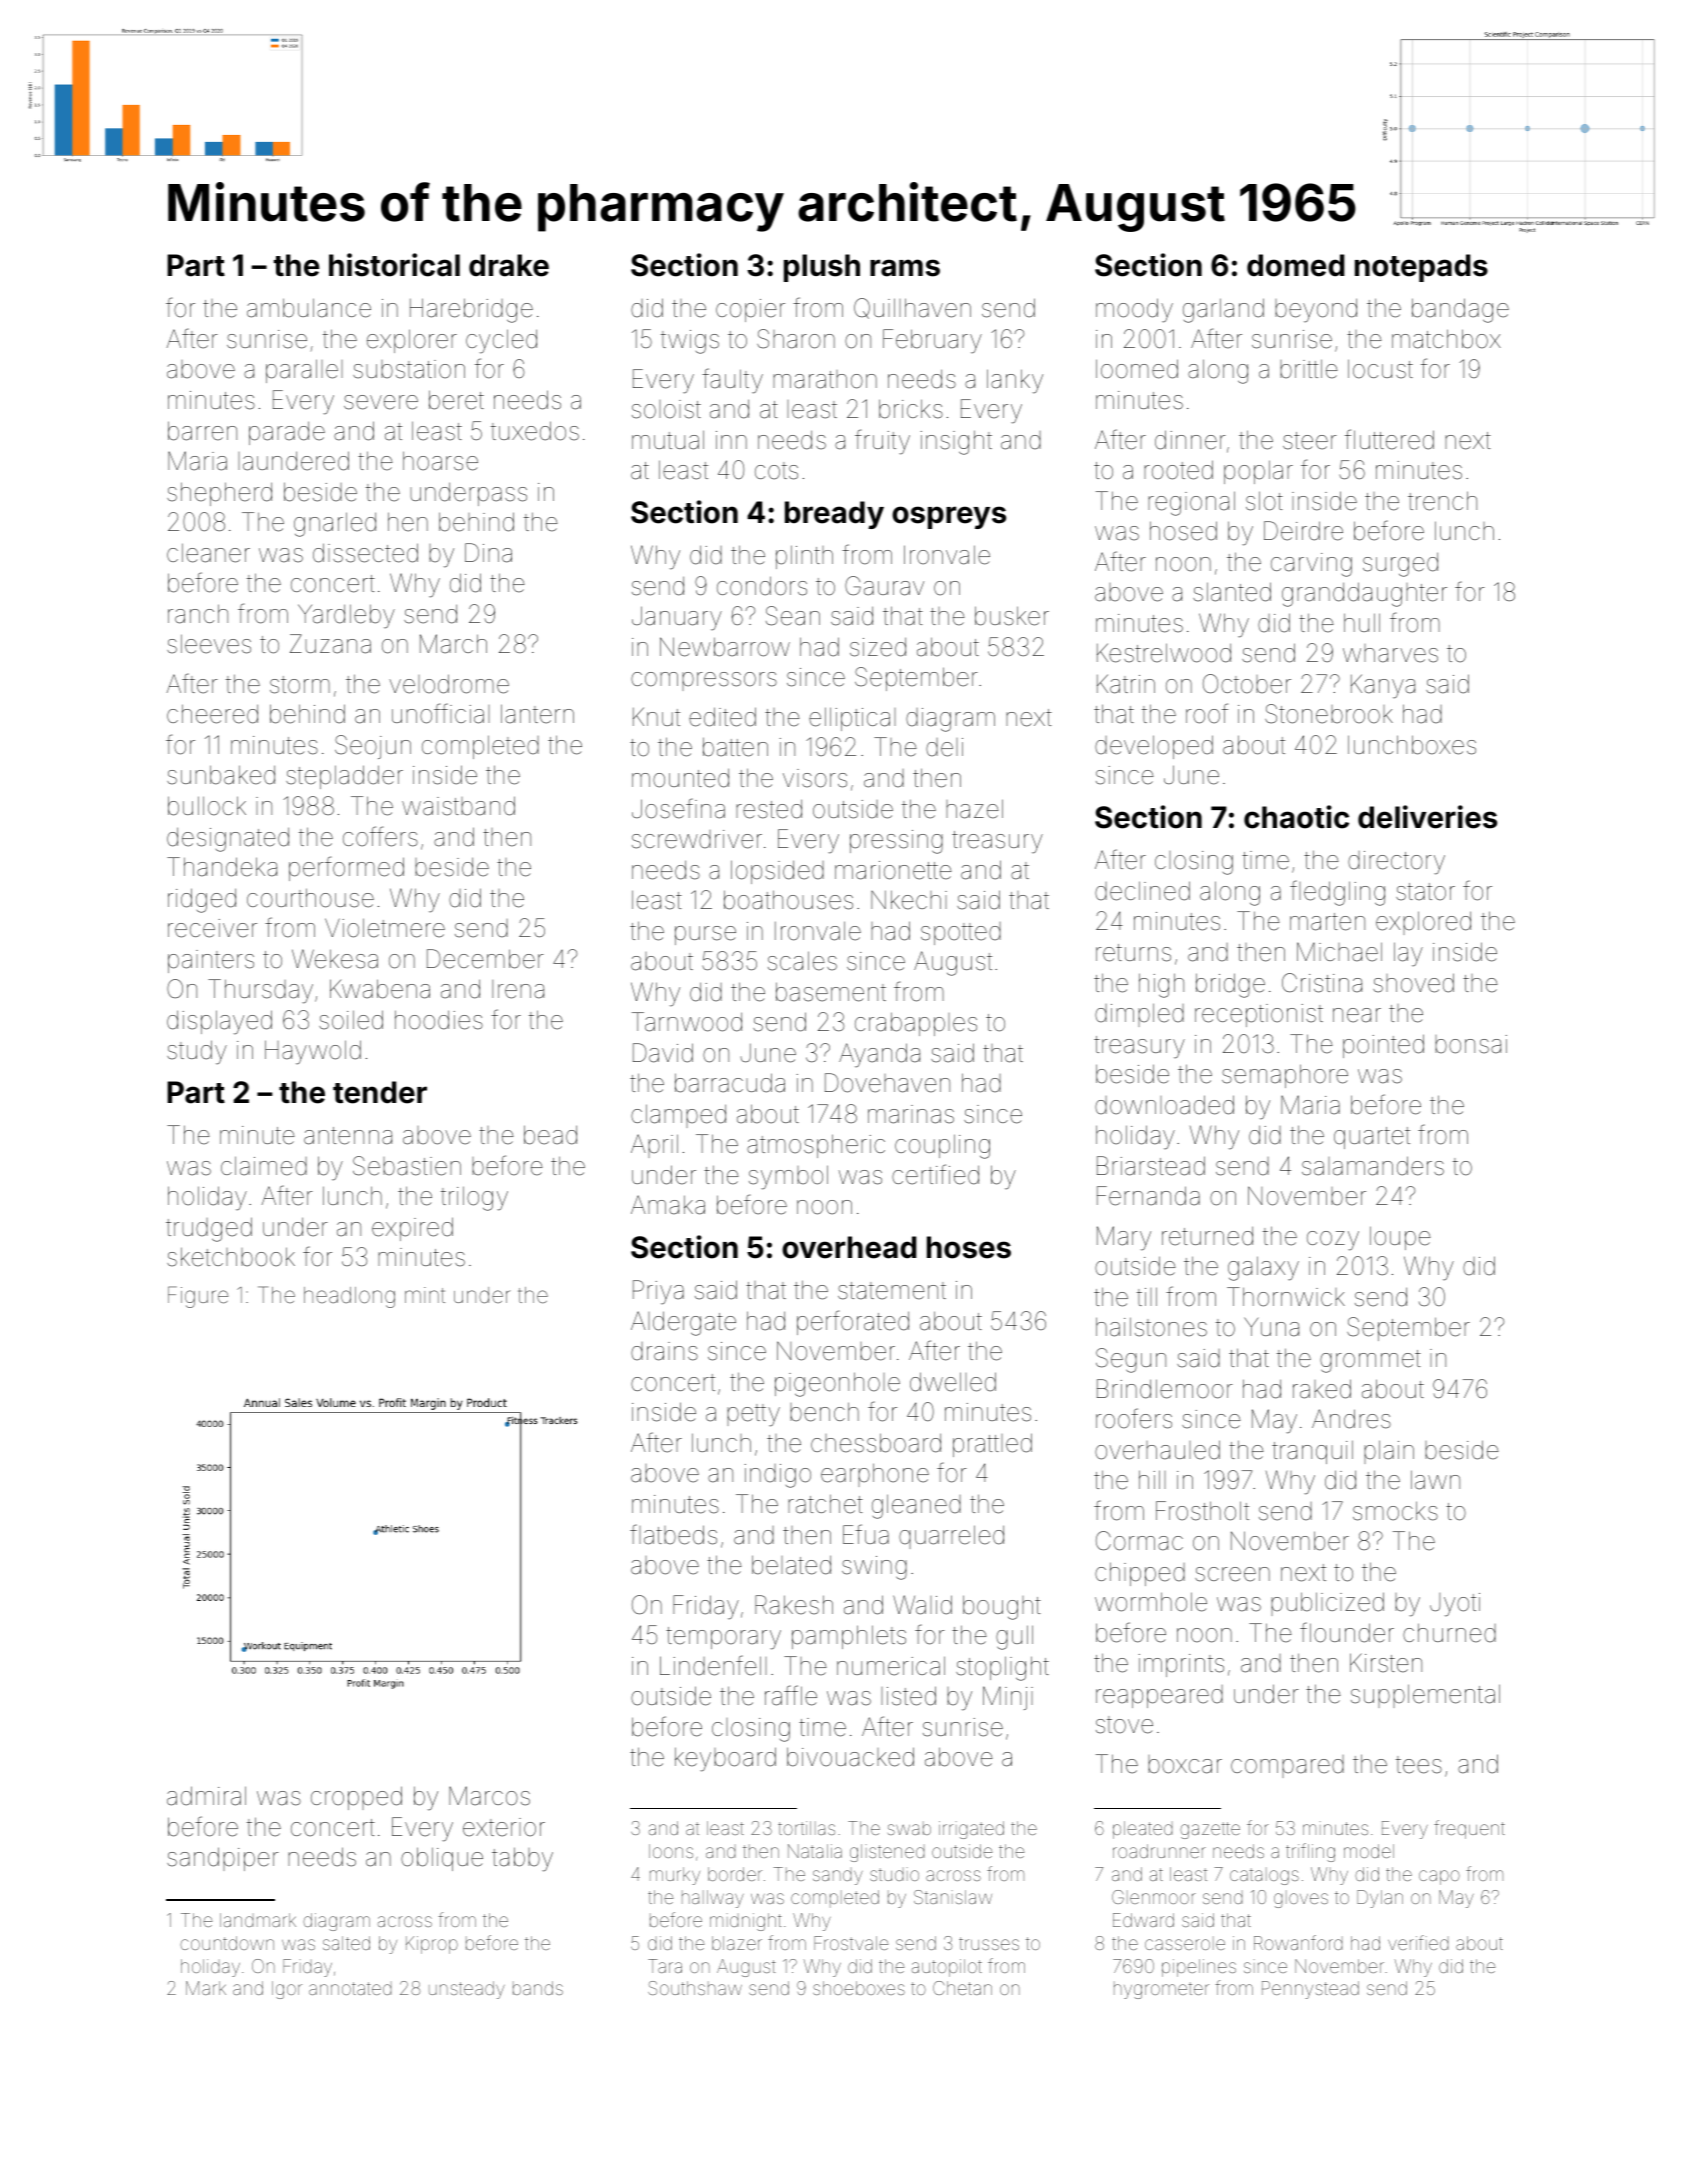  I want to click on spotted, so click(961, 933).
